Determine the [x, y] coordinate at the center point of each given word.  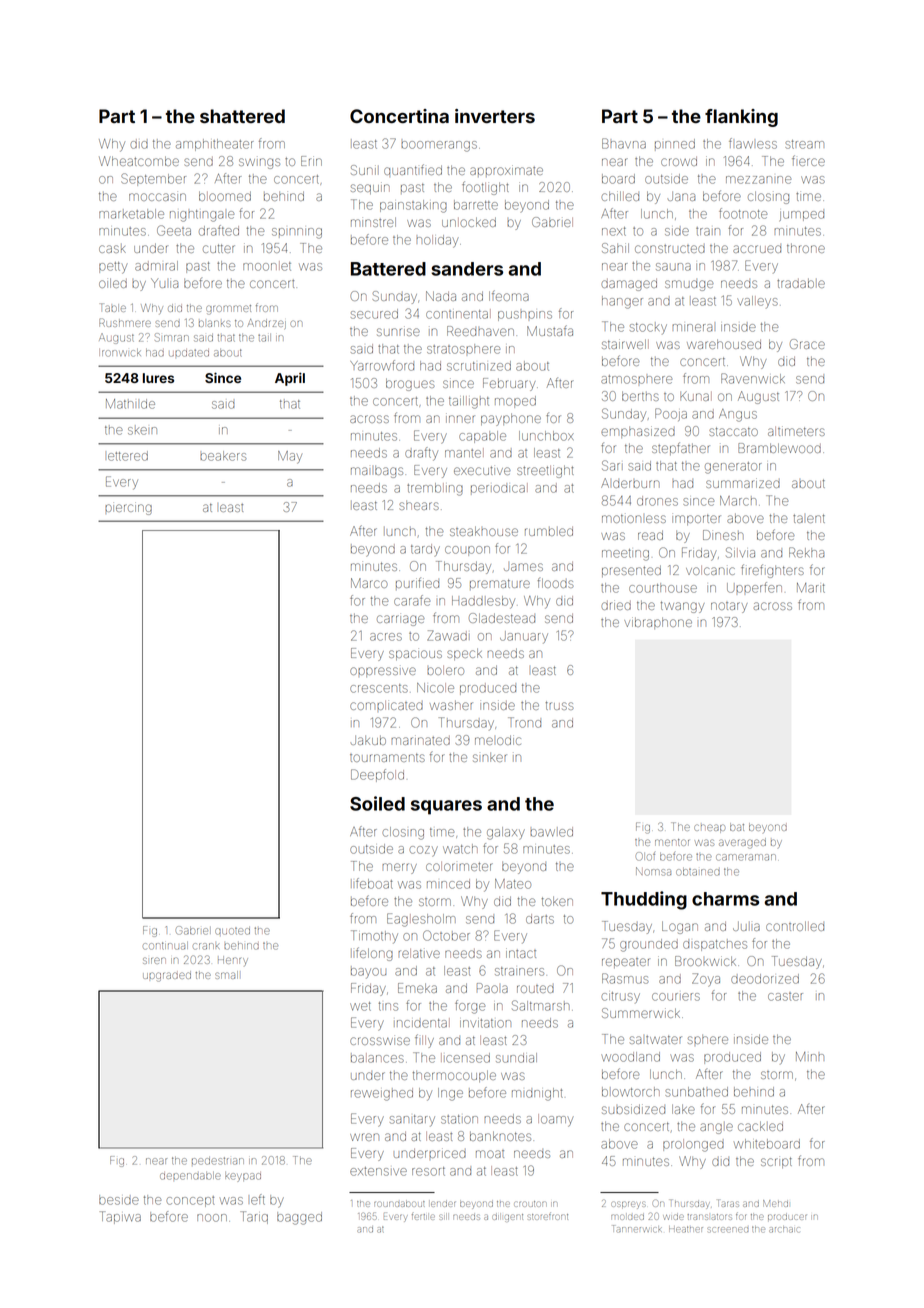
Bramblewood [779, 448]
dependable [190, 1176]
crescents [379, 688]
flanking [741, 118]
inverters [495, 116]
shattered [242, 116]
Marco [369, 583]
